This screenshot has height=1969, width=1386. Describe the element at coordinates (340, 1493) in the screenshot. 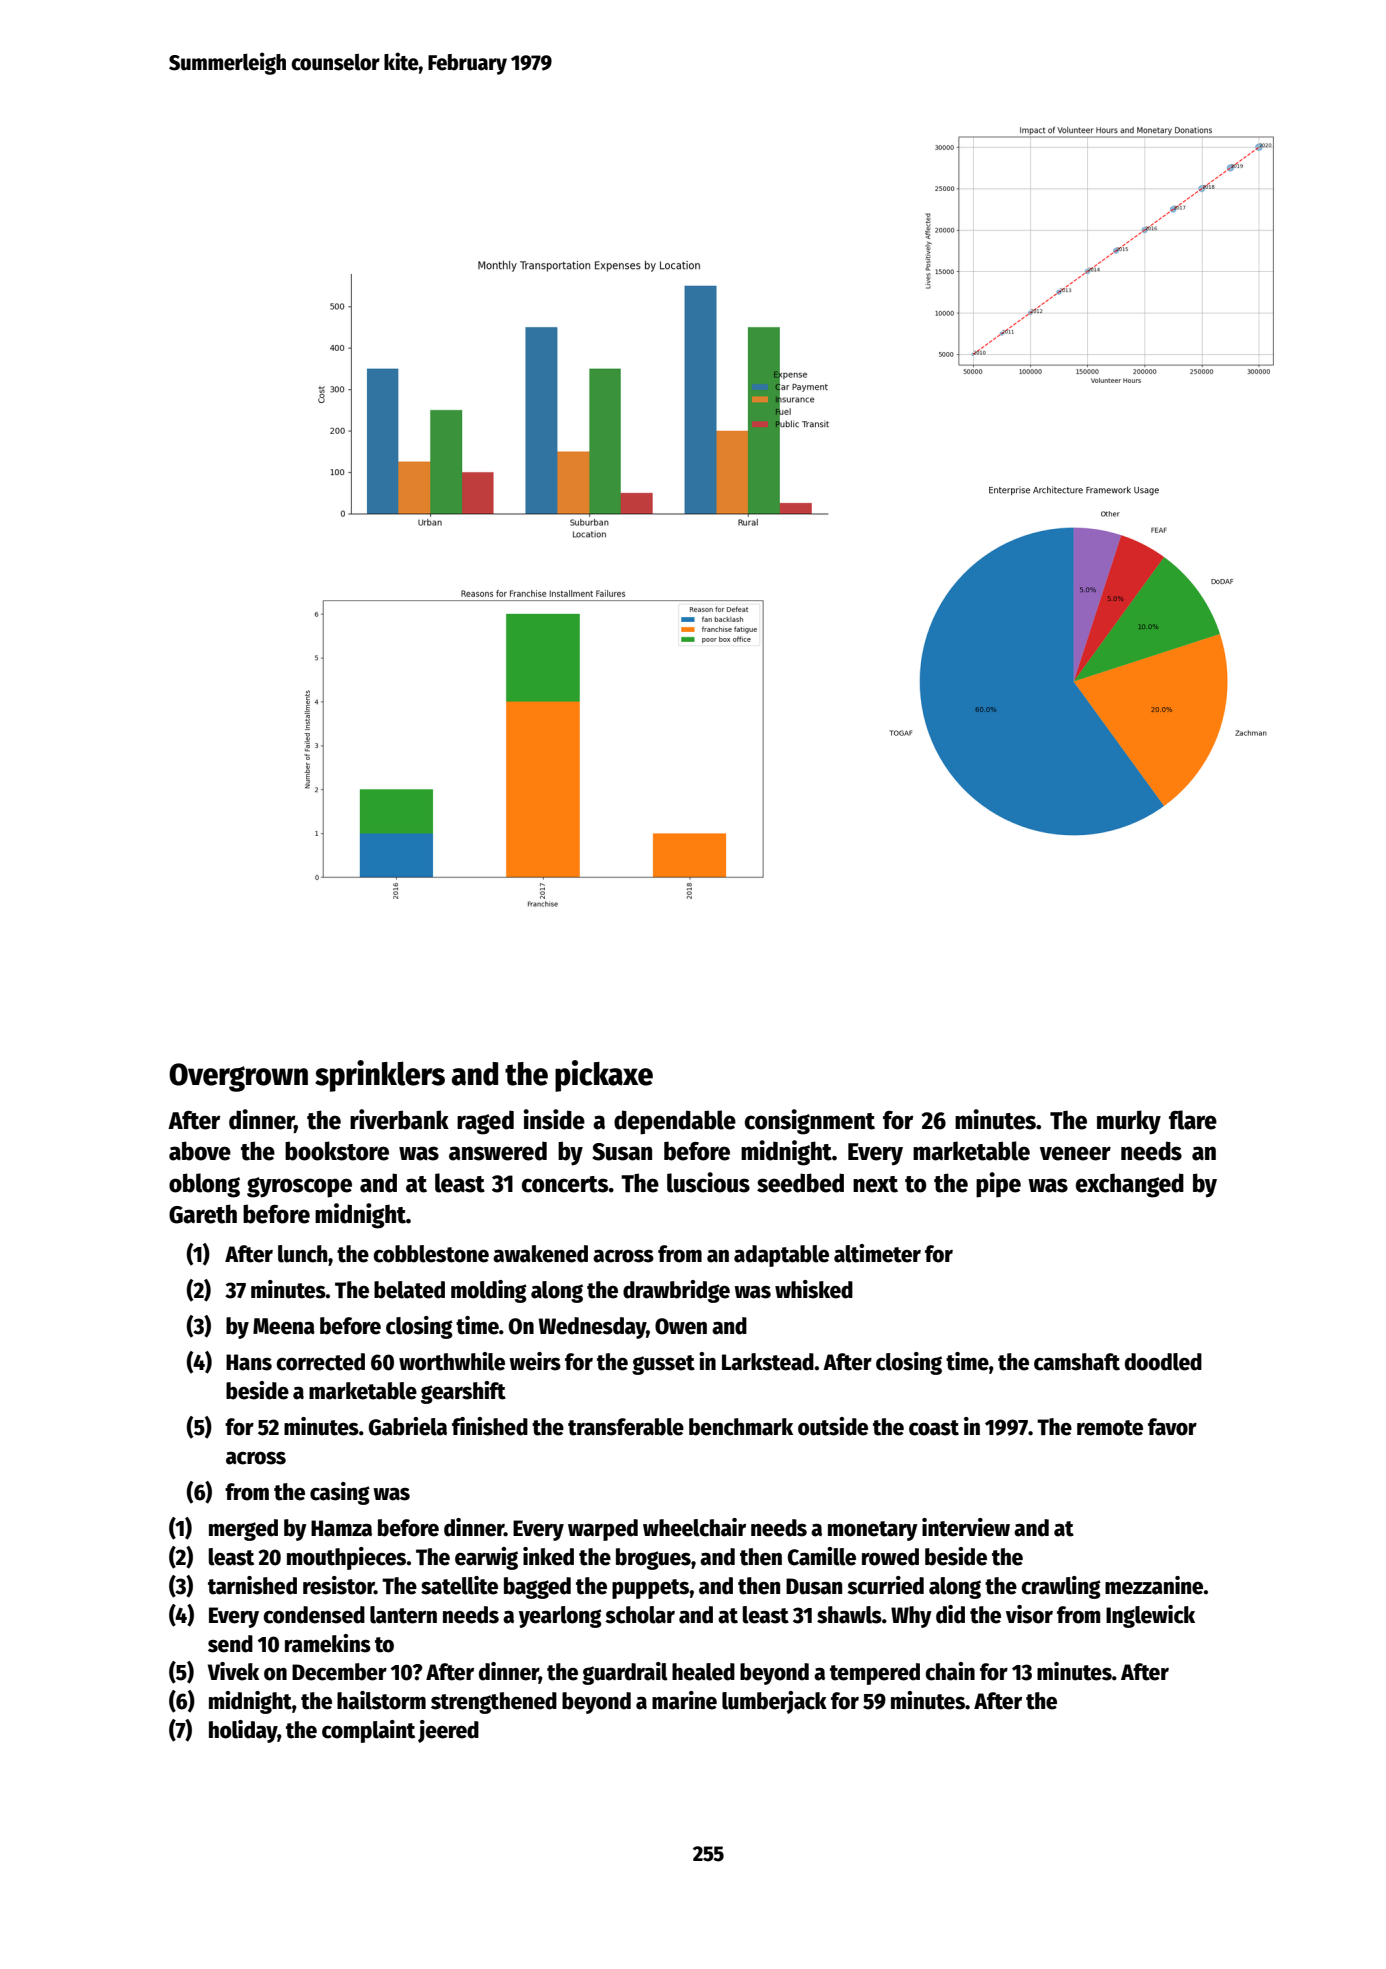

I see `casing` at that location.
